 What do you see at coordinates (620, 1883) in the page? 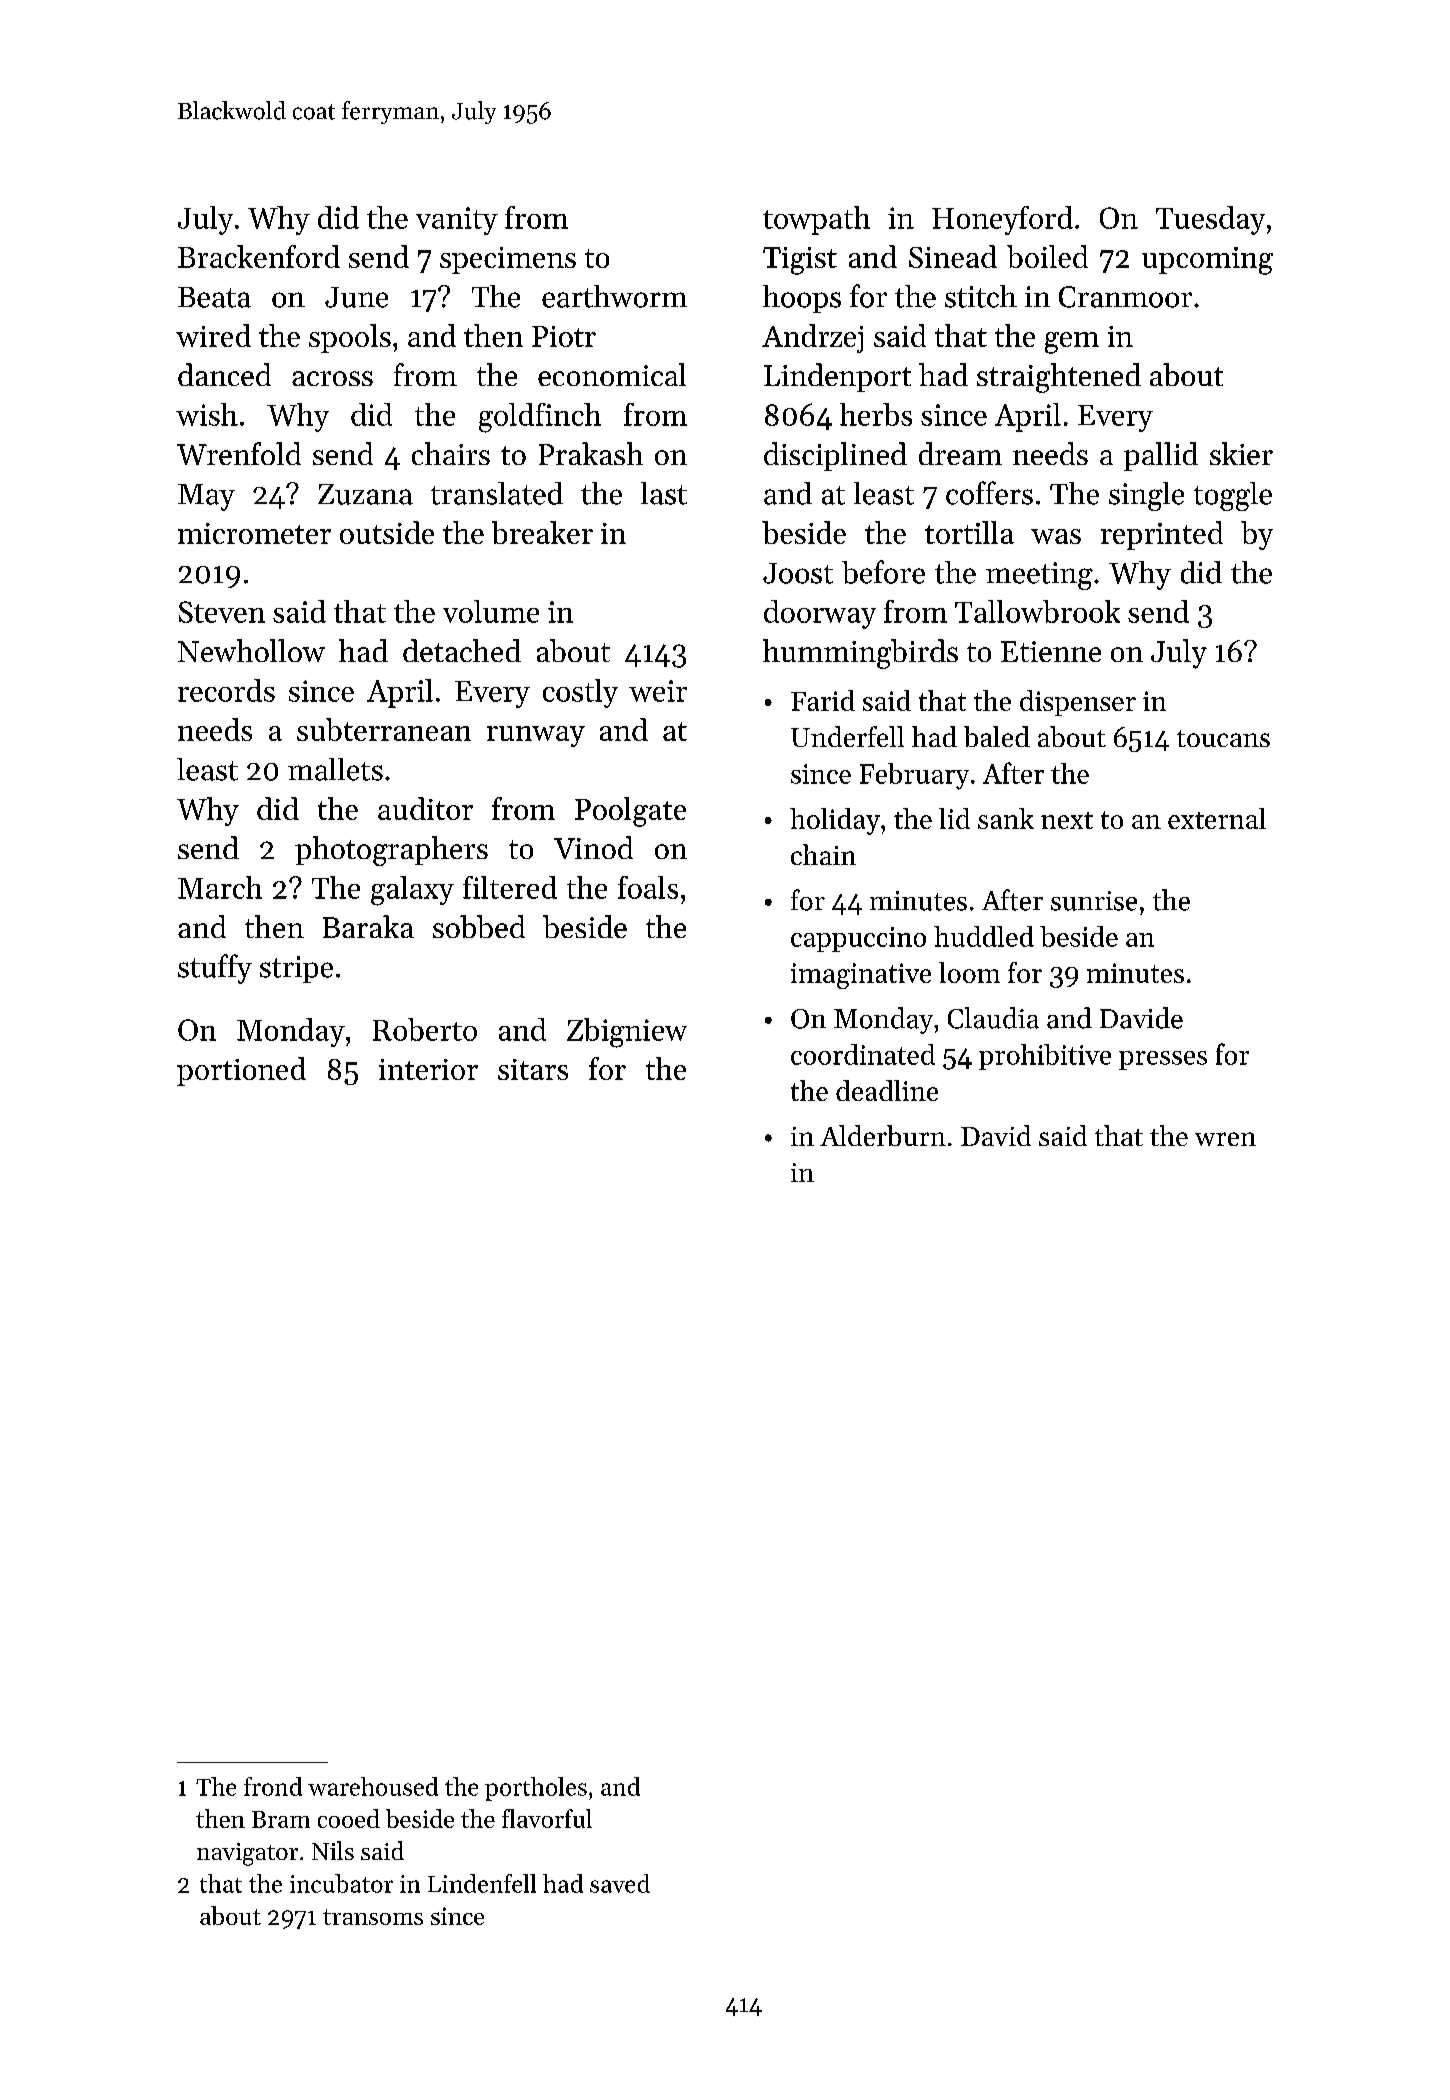
I see `saved` at bounding box center [620, 1883].
